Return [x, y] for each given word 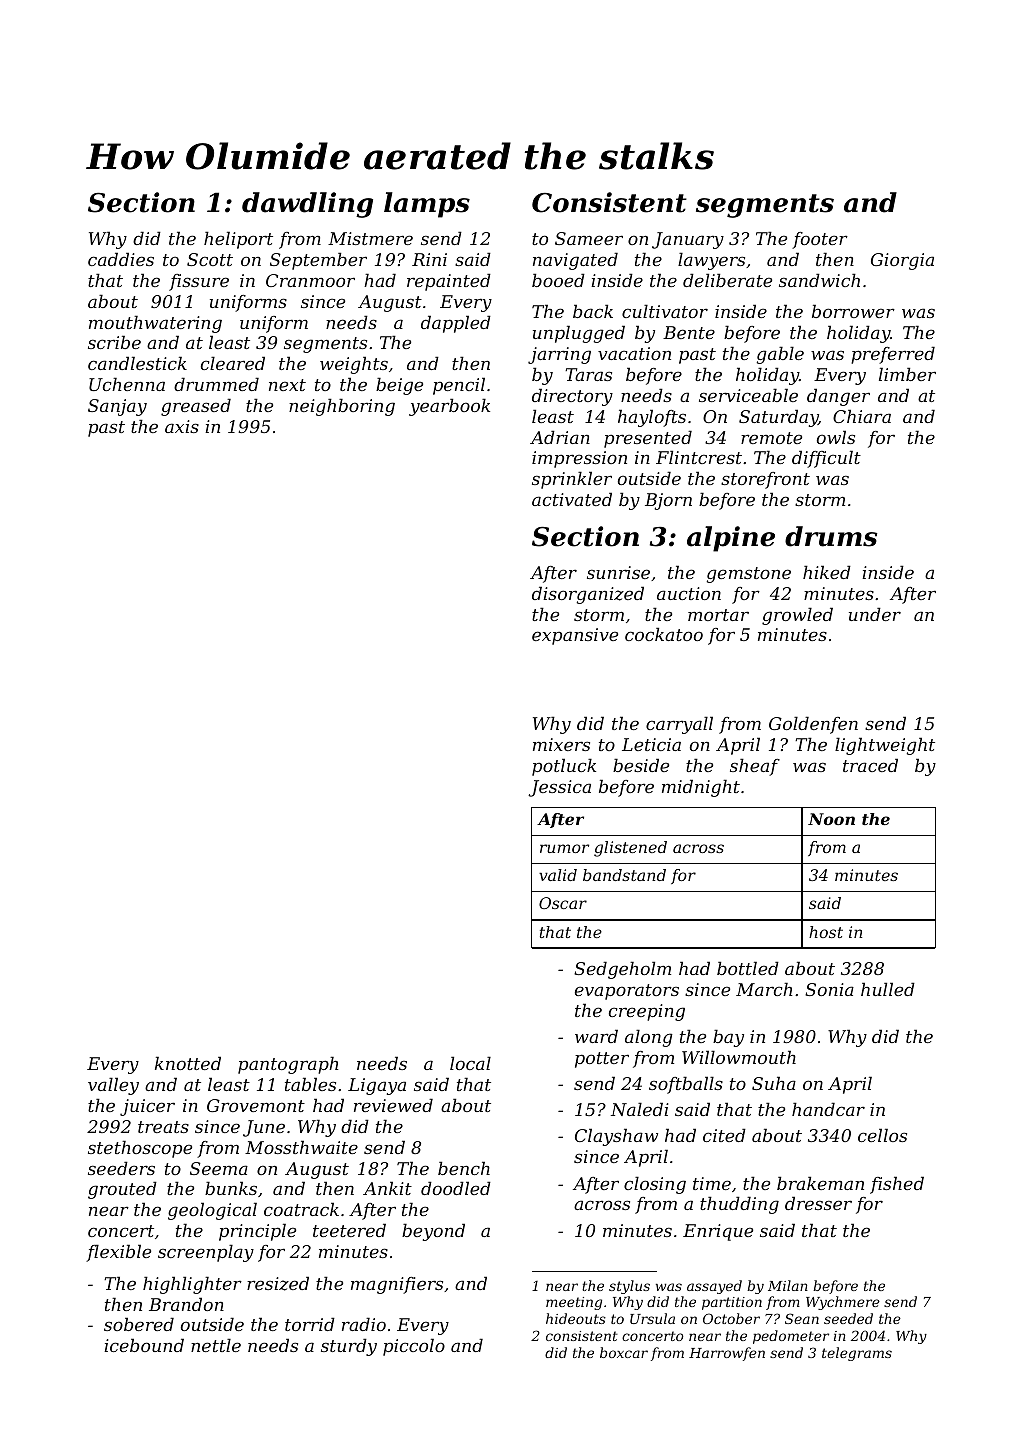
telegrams [857, 1354]
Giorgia [902, 261]
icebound [144, 1345]
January [688, 240]
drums [831, 536]
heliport [238, 240]
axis [182, 426]
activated [572, 499]
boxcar [624, 1352]
